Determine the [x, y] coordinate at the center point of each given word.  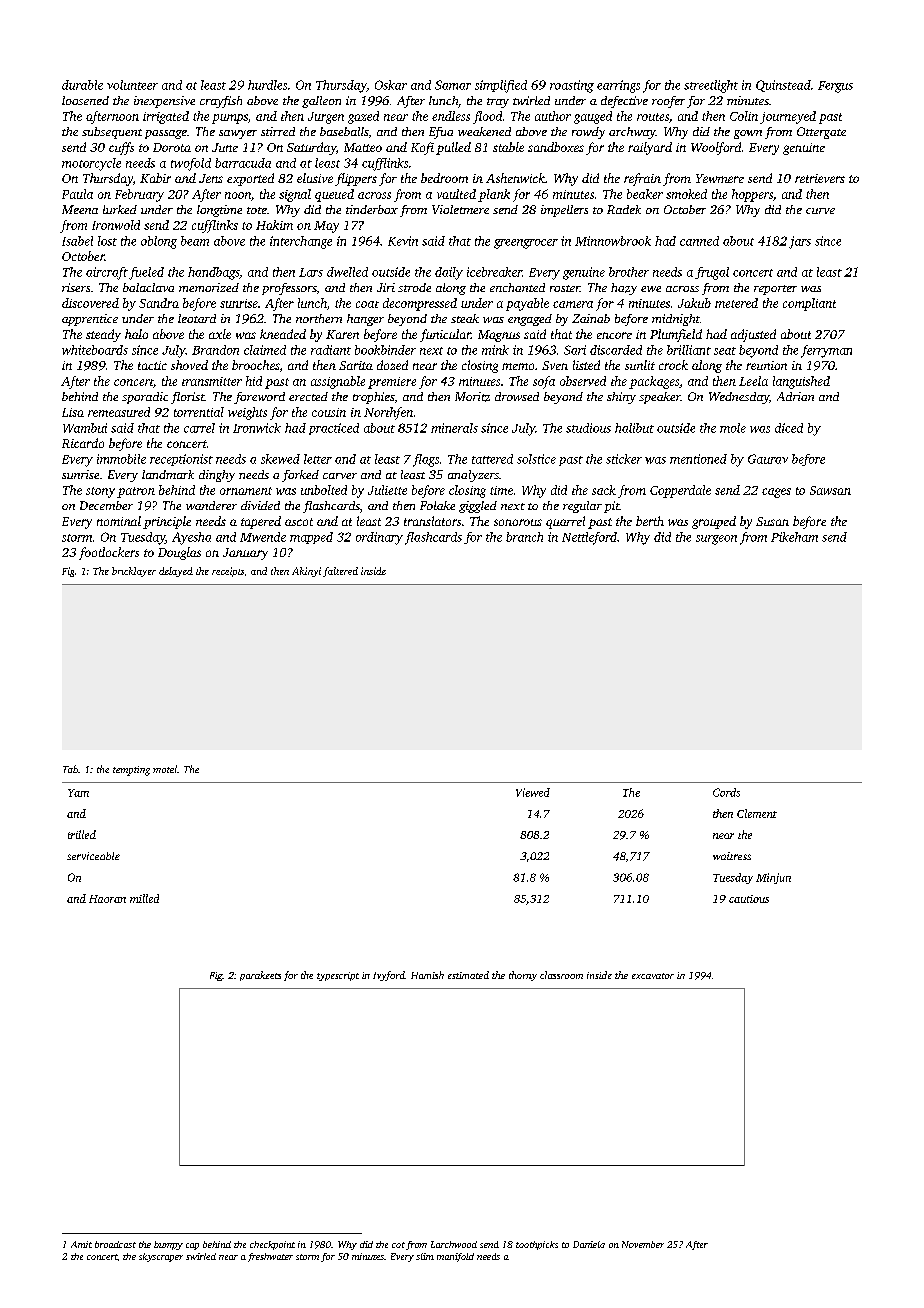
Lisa [73, 412]
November [643, 1244]
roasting [572, 86]
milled [144, 898]
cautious [749, 899]
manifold [455, 1257]
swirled [201, 1256]
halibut [634, 428]
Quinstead [783, 86]
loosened [85, 100]
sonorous [518, 522]
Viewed [533, 792]
